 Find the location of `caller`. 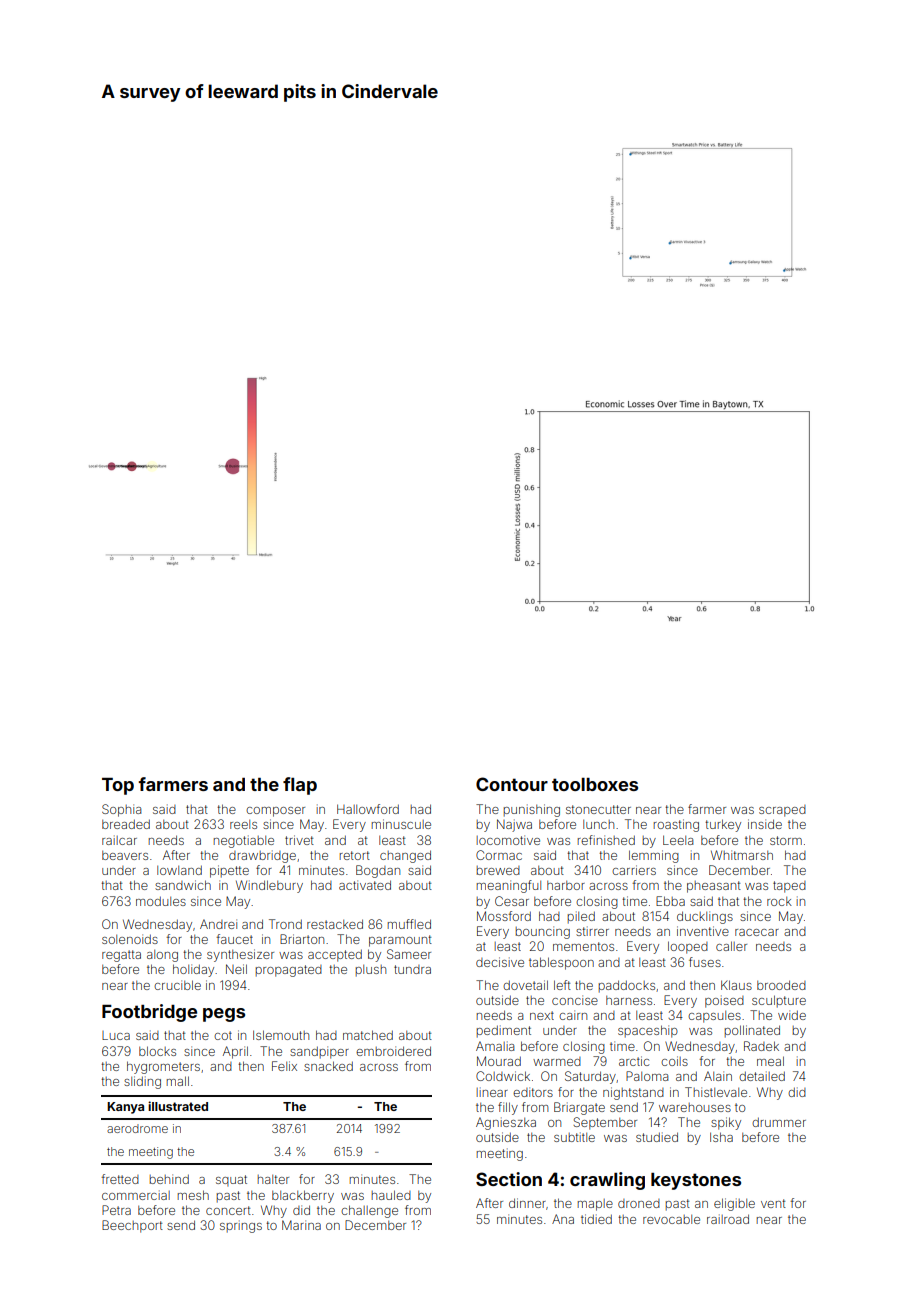

caller is located at coordinates (731, 946).
